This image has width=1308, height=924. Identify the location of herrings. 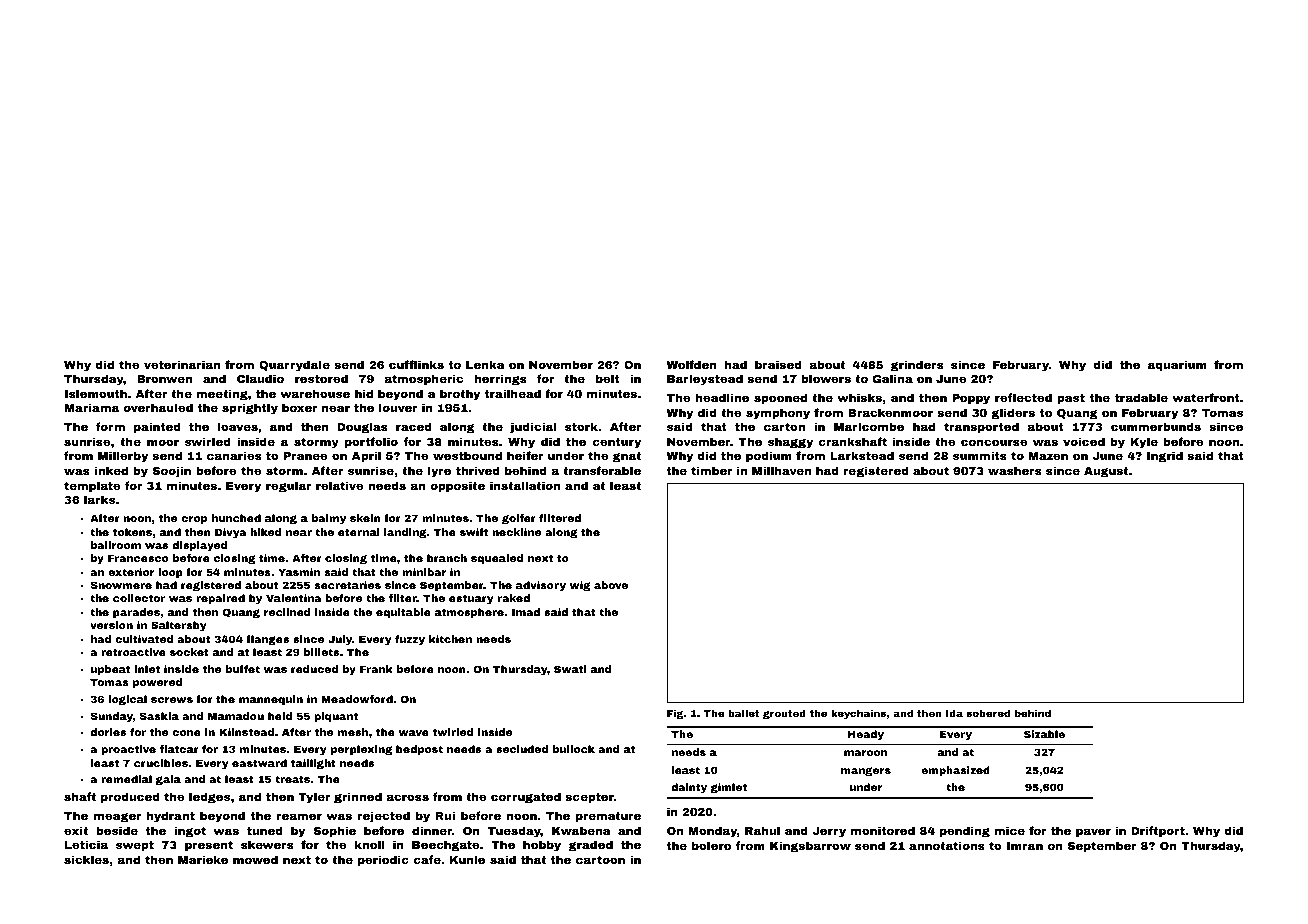
(500, 380).
